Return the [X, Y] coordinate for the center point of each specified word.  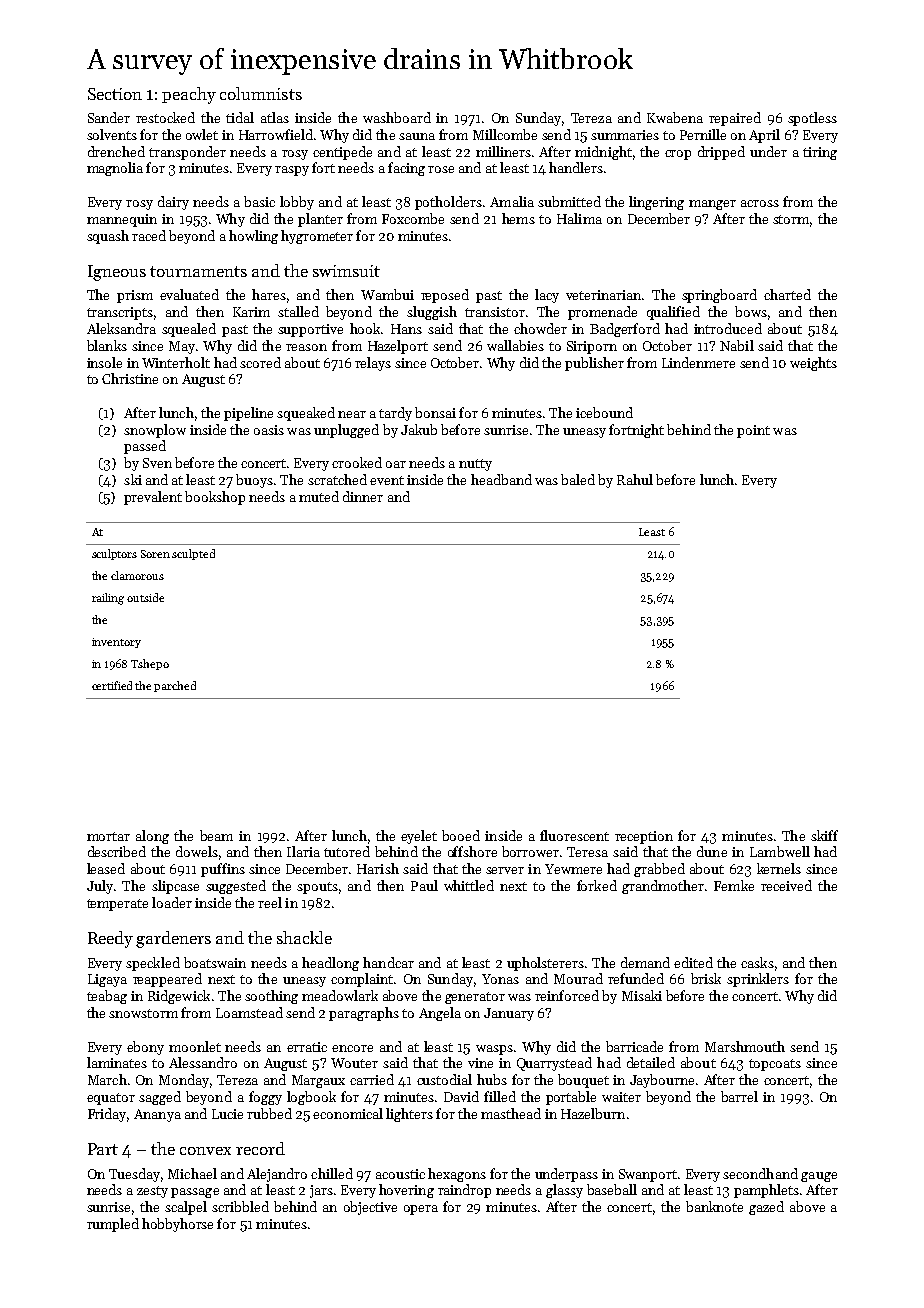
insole [104, 362]
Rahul [635, 479]
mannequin [122, 220]
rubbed [269, 1113]
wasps [494, 1050]
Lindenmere [698, 362]
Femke [734, 885]
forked [597, 885]
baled [578, 479]
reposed [445, 296]
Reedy [110, 939]
